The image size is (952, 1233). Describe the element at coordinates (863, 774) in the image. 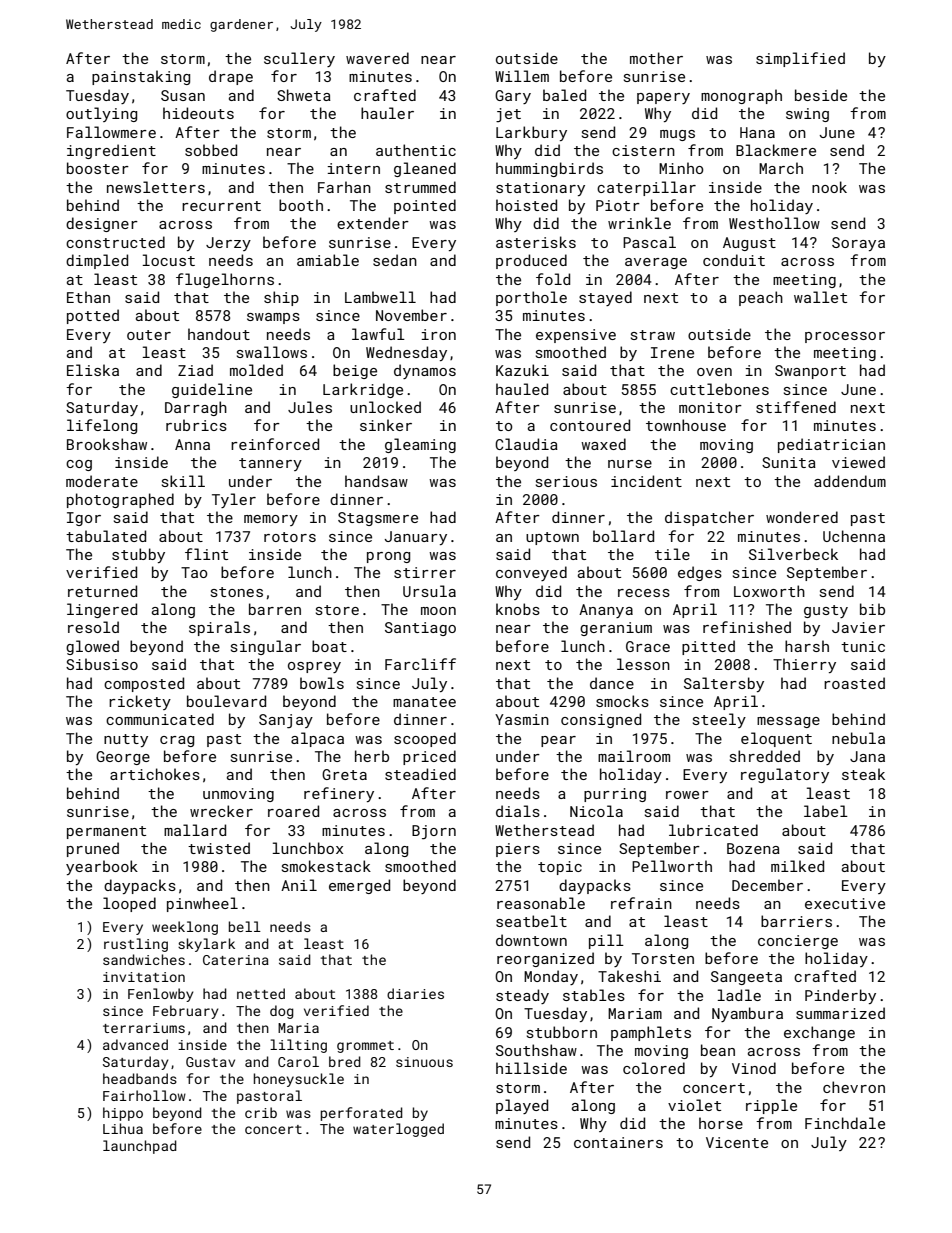

I see `steak` at that location.
